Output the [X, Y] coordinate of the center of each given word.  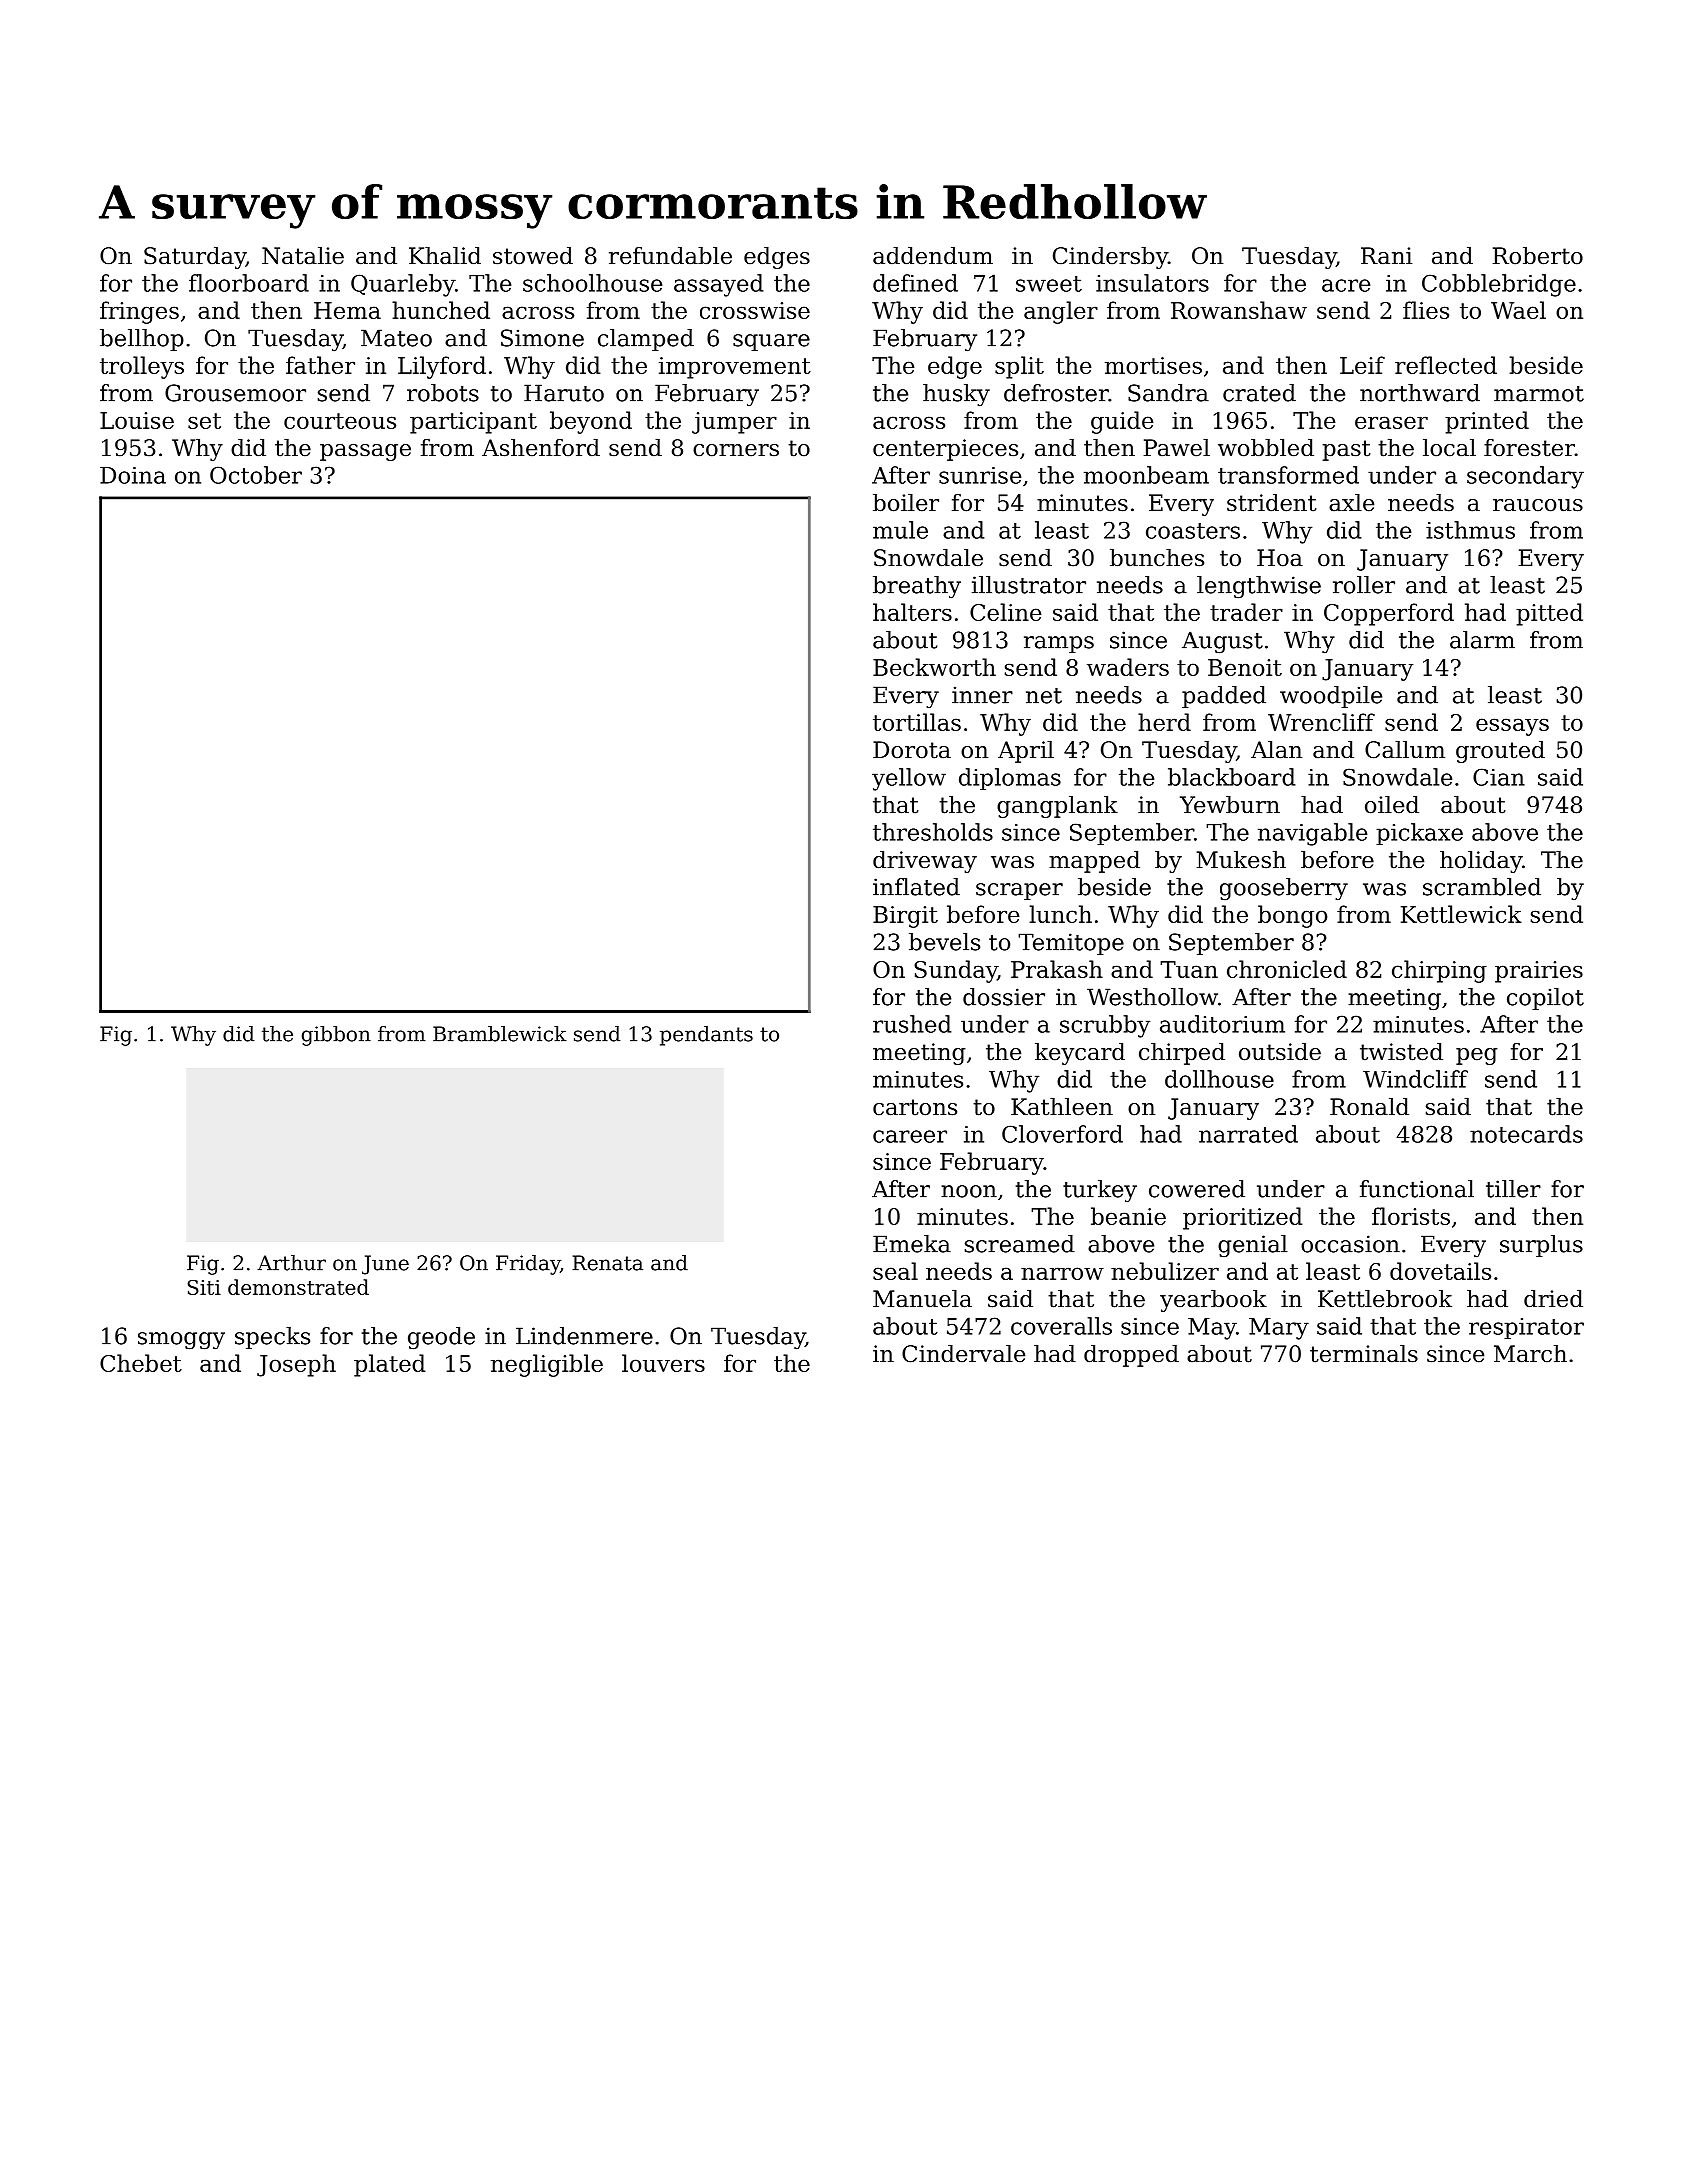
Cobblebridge [1499, 285]
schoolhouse [592, 283]
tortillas [917, 722]
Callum [1405, 750]
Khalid [445, 256]
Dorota [912, 750]
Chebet [141, 1363]
